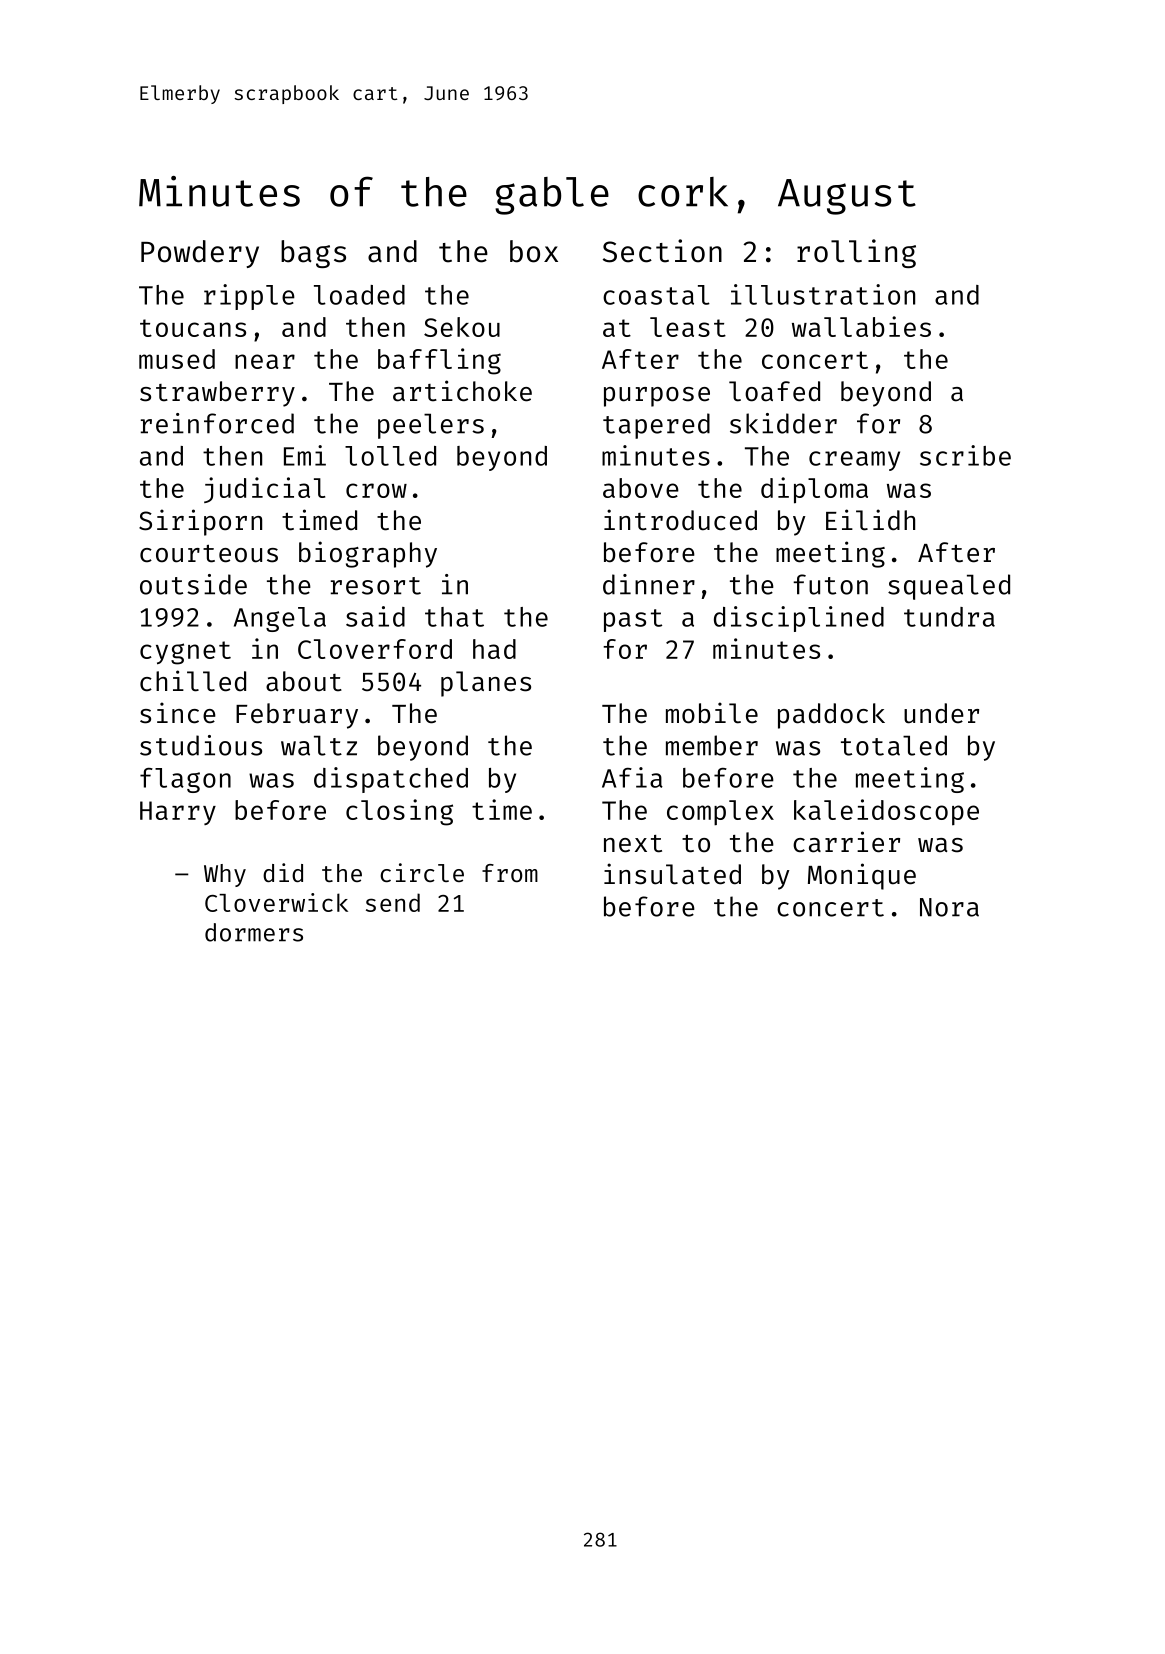 This image has height=1654, width=1165. What do you see at coordinates (249, 297) in the image?
I see `ripple` at bounding box center [249, 297].
